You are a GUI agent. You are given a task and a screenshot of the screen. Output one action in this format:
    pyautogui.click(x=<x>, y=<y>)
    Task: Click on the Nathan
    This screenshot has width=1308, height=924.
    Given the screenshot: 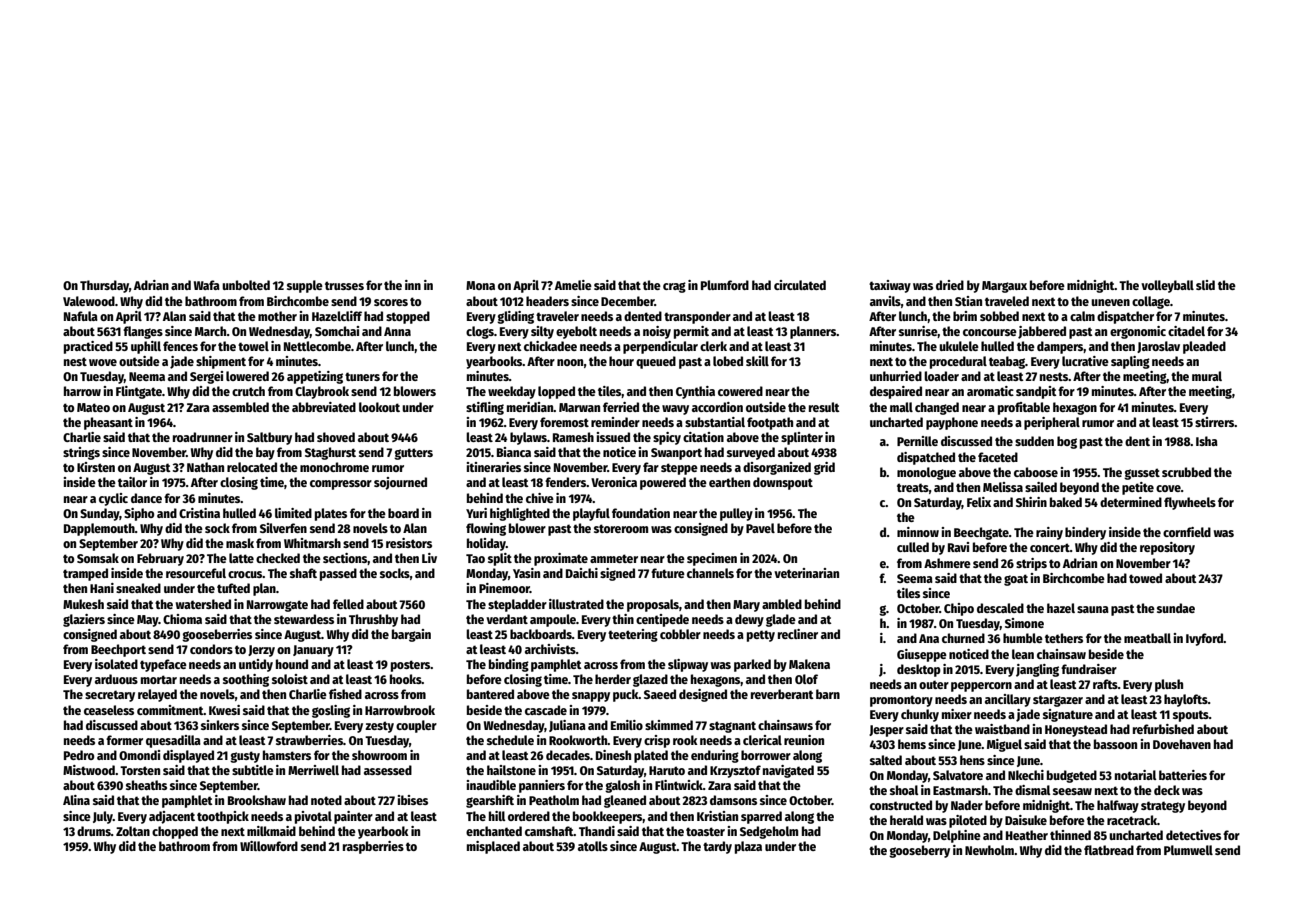 What is the action you would take?
    pyautogui.click(x=205, y=467)
